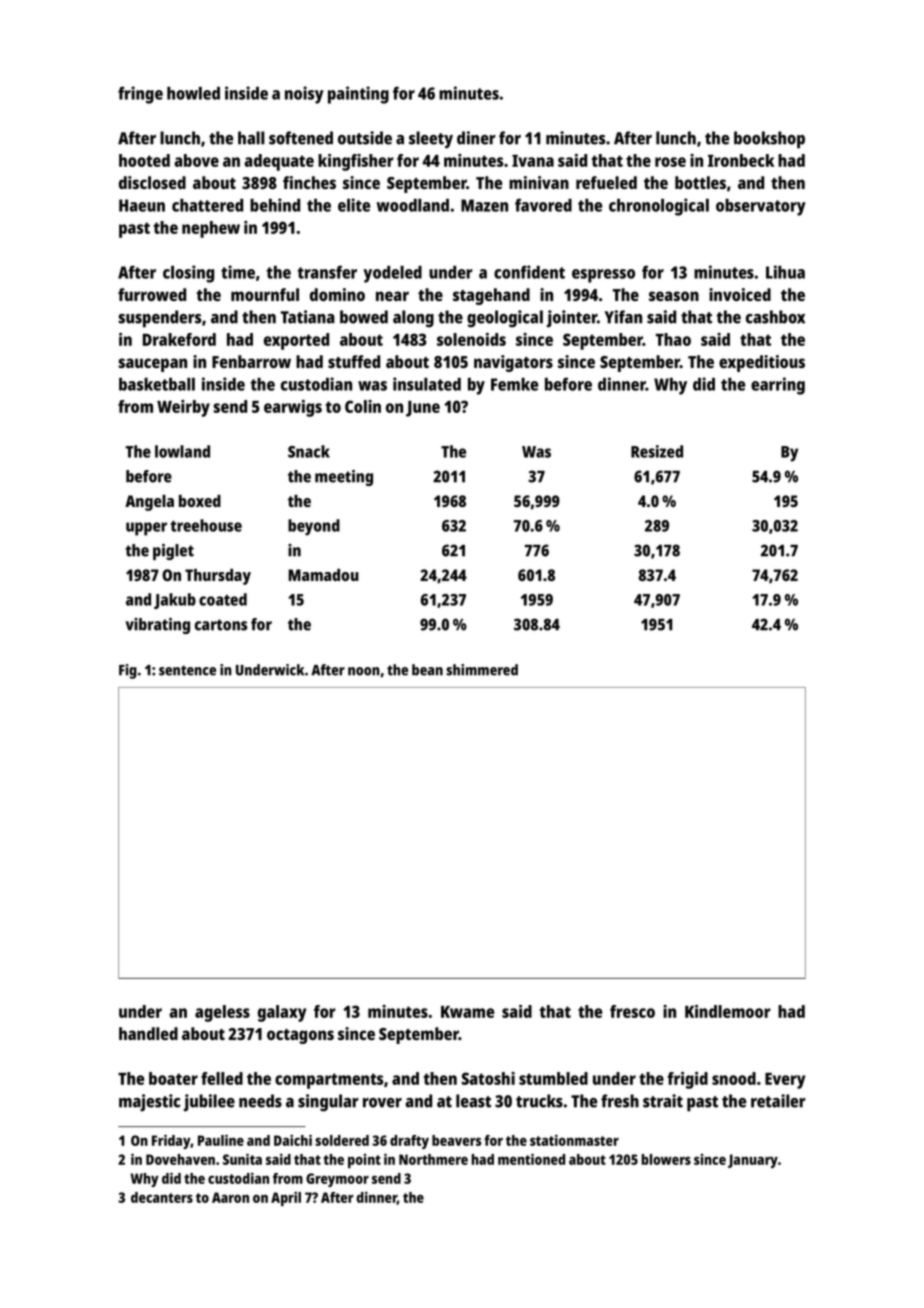 The image size is (924, 1308). What do you see at coordinates (769, 140) in the page?
I see `bookshop` at bounding box center [769, 140].
